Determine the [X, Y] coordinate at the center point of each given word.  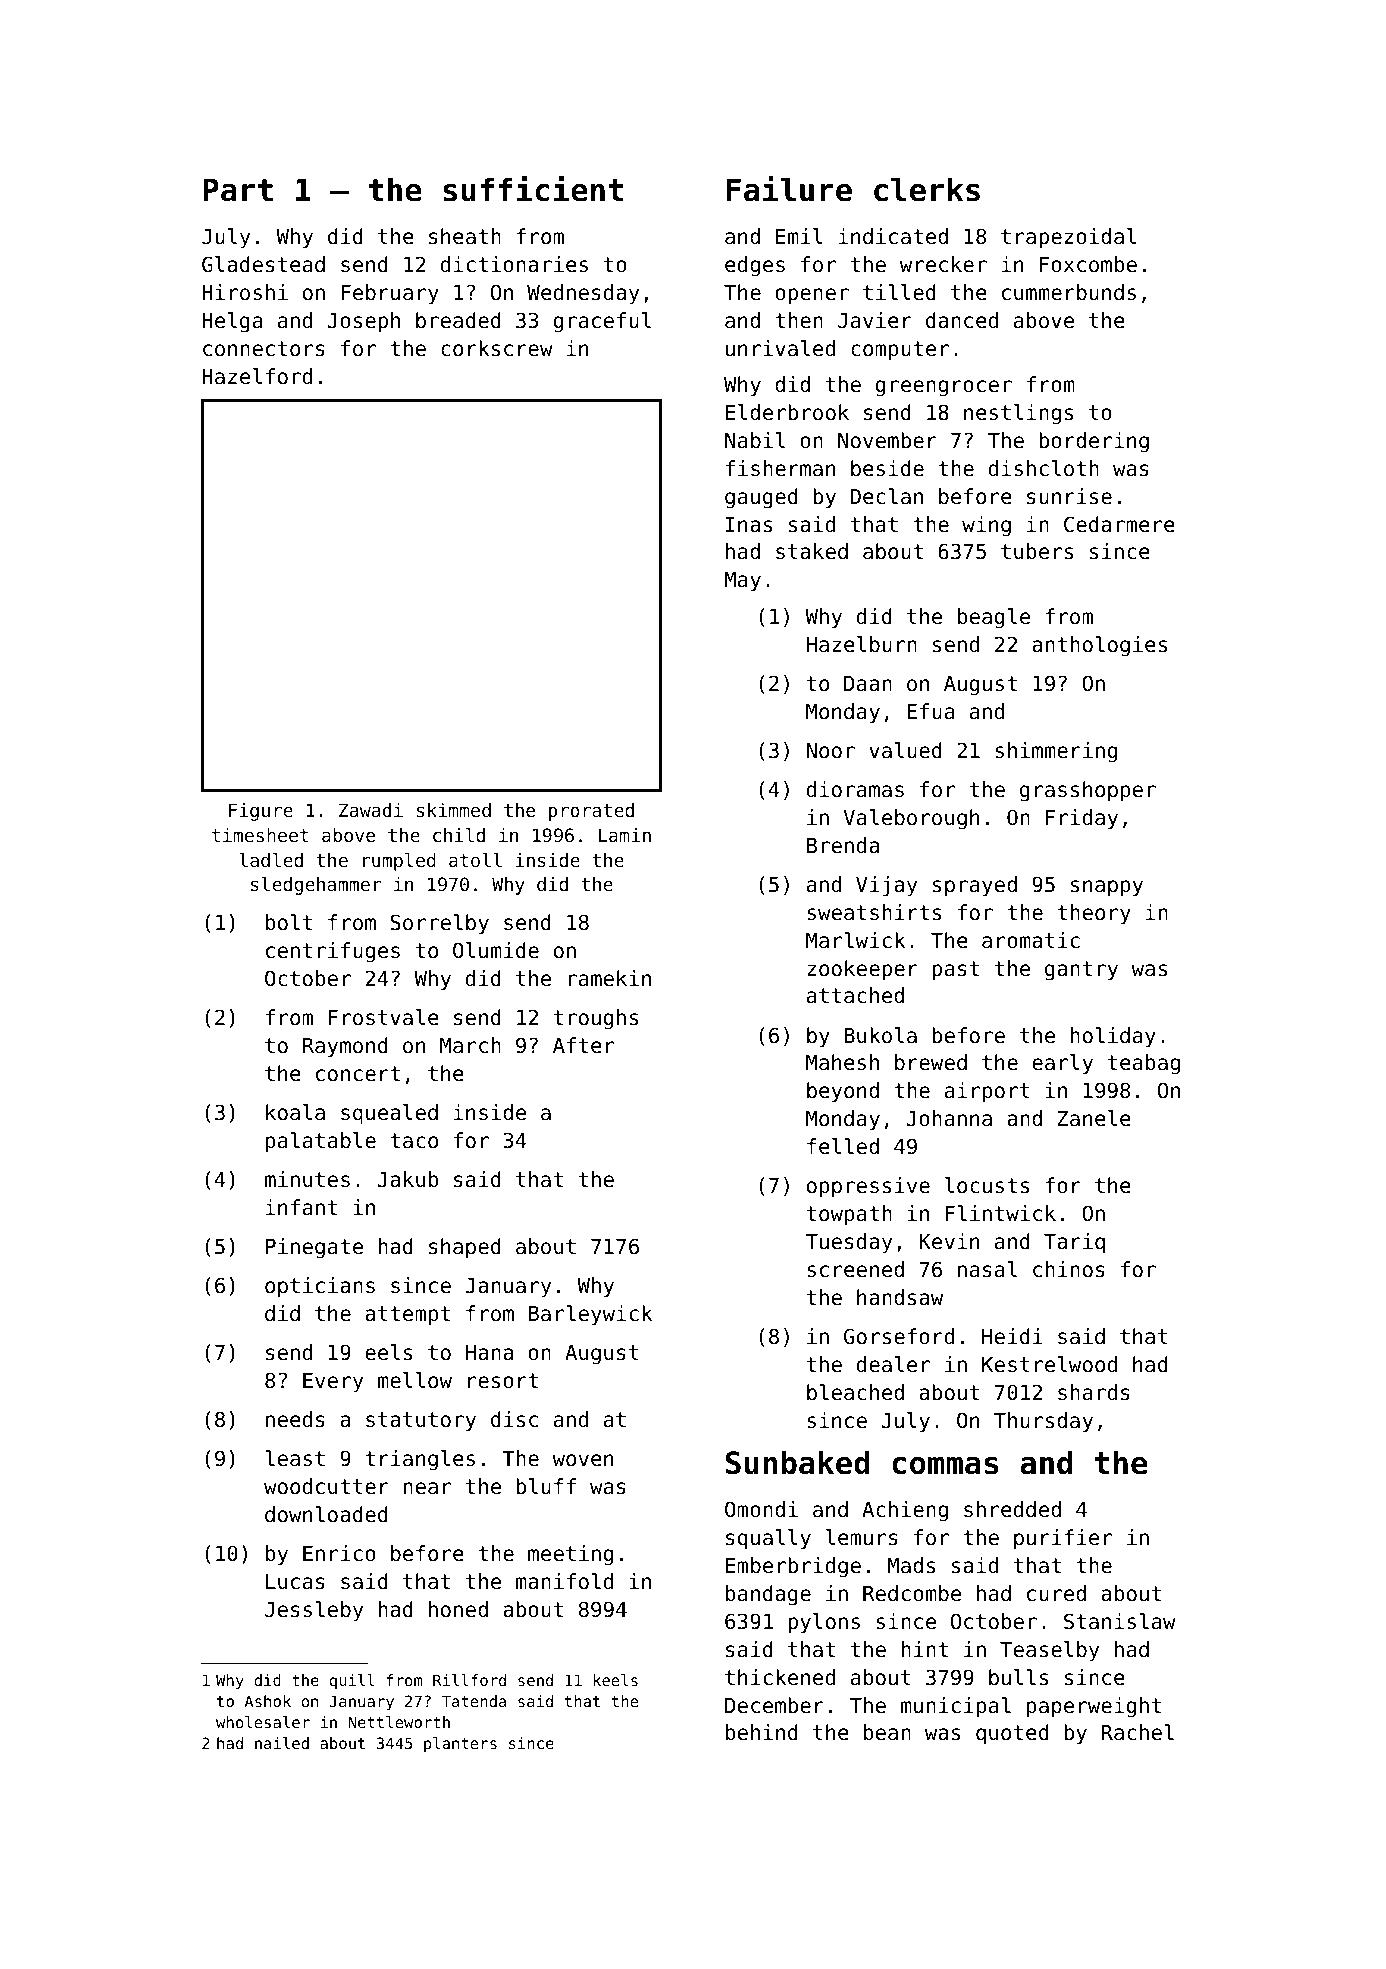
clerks [927, 189]
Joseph [364, 322]
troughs [596, 1019]
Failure [789, 189]
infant [301, 1207]
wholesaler [263, 1722]
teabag [1144, 1064]
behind [762, 1732]
